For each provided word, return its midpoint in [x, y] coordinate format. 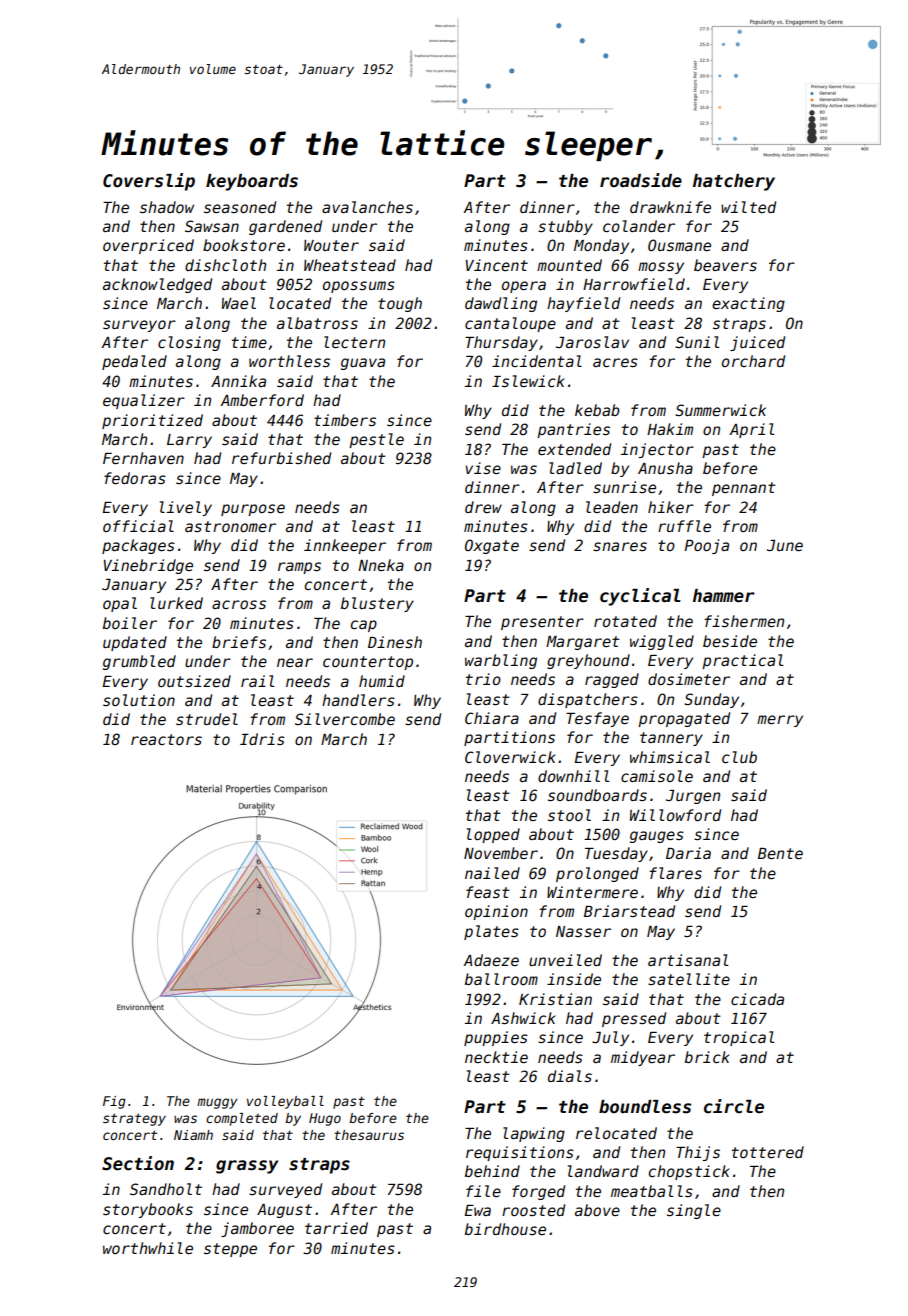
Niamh [193, 1135]
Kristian [555, 999]
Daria [688, 853]
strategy [134, 1119]
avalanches [367, 207]
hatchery [734, 182]
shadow [167, 207]
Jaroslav [592, 342]
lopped [493, 835]
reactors [166, 739]
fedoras [135, 478]
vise [483, 468]
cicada [757, 999]
